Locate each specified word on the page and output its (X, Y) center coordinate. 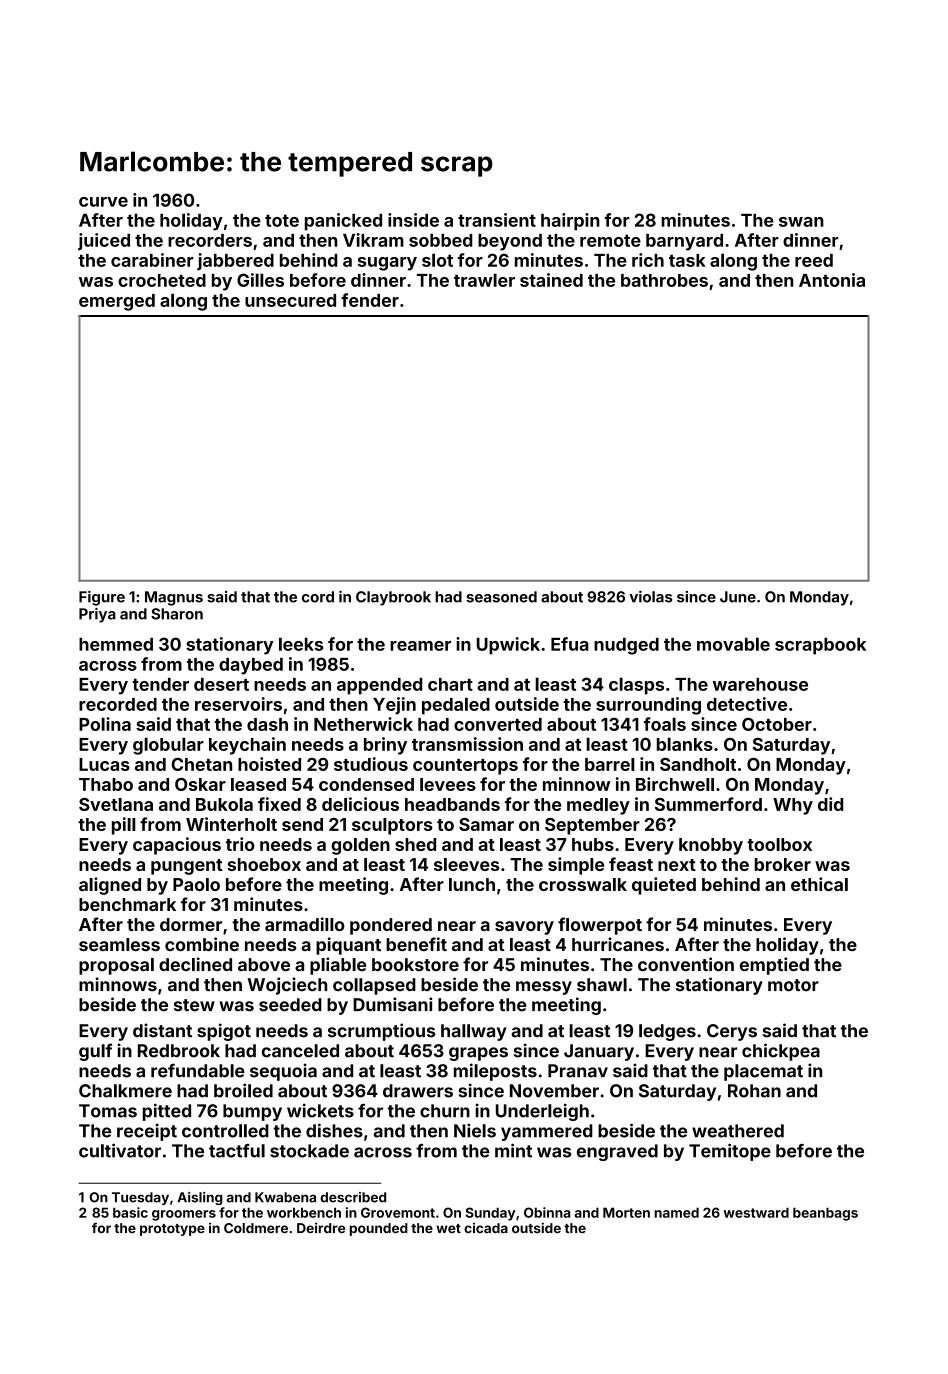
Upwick (508, 646)
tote (282, 220)
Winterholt (231, 824)
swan (801, 222)
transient (497, 220)
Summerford (708, 804)
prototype (172, 1230)
